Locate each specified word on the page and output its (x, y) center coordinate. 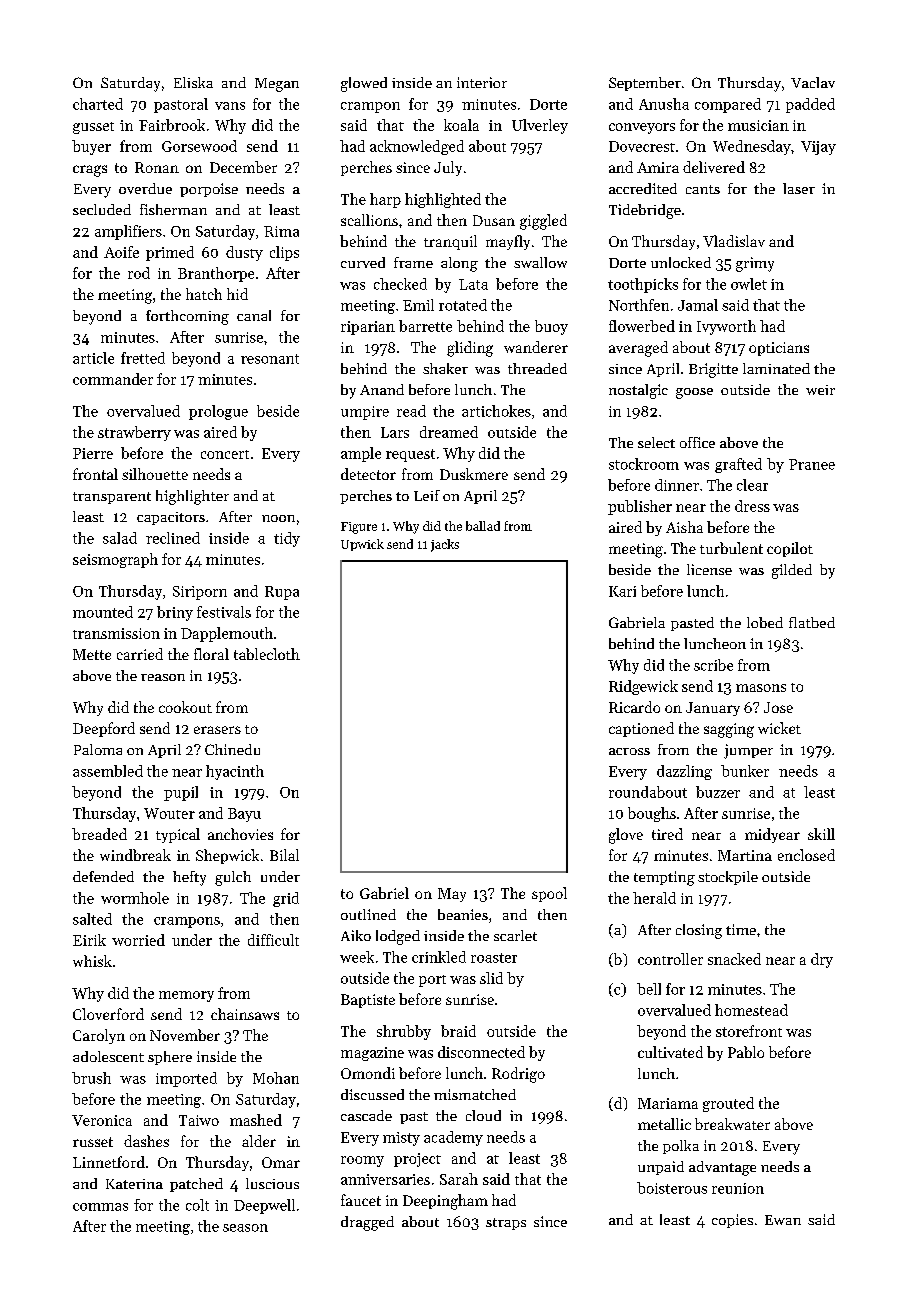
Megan (277, 85)
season (245, 1228)
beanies (463, 914)
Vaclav (813, 82)
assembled (108, 771)
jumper (748, 751)
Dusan (494, 220)
